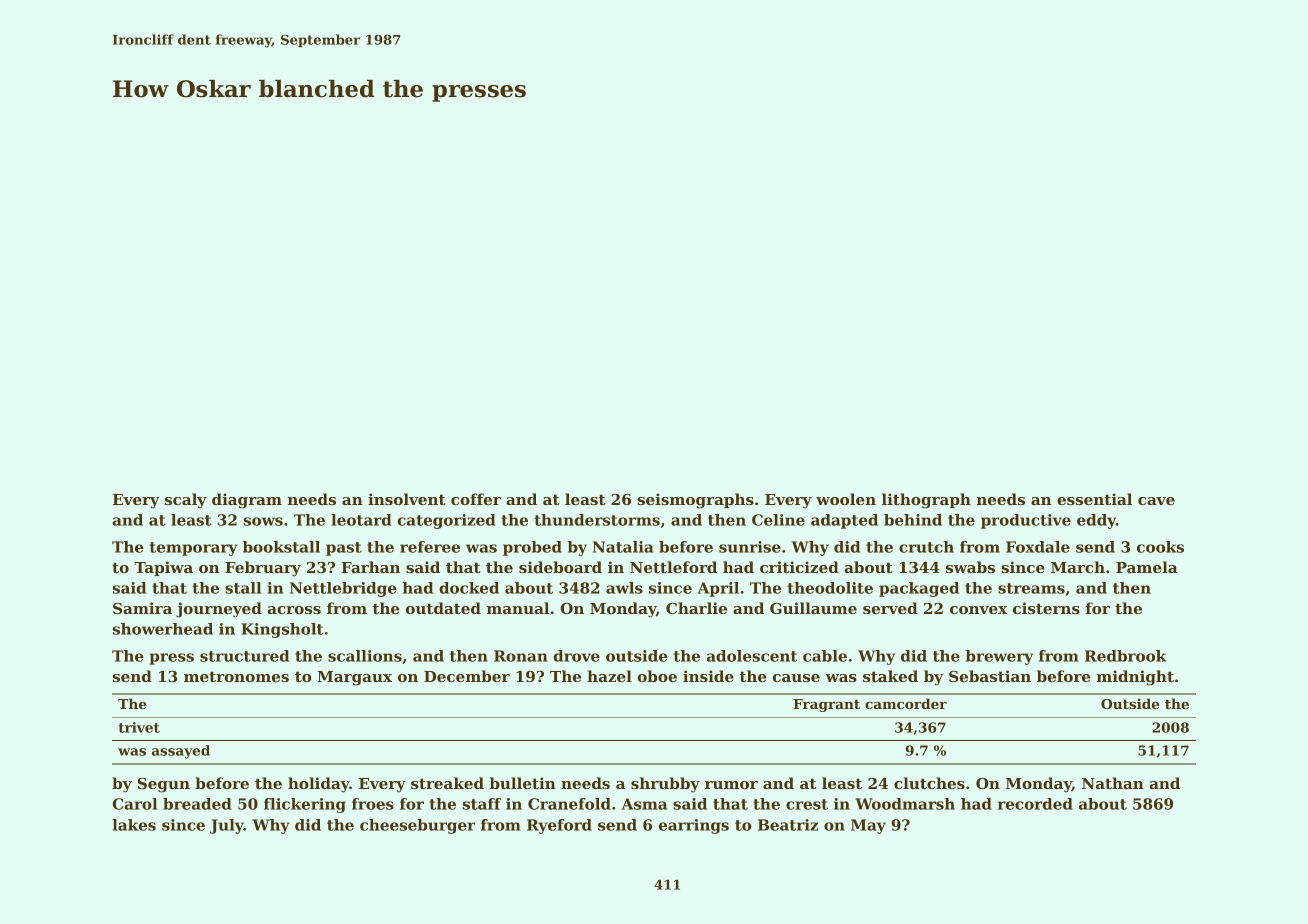 Image resolution: width=1308 pixels, height=924 pixels. Describe the element at coordinates (708, 676) in the document. I see `inside` at that location.
